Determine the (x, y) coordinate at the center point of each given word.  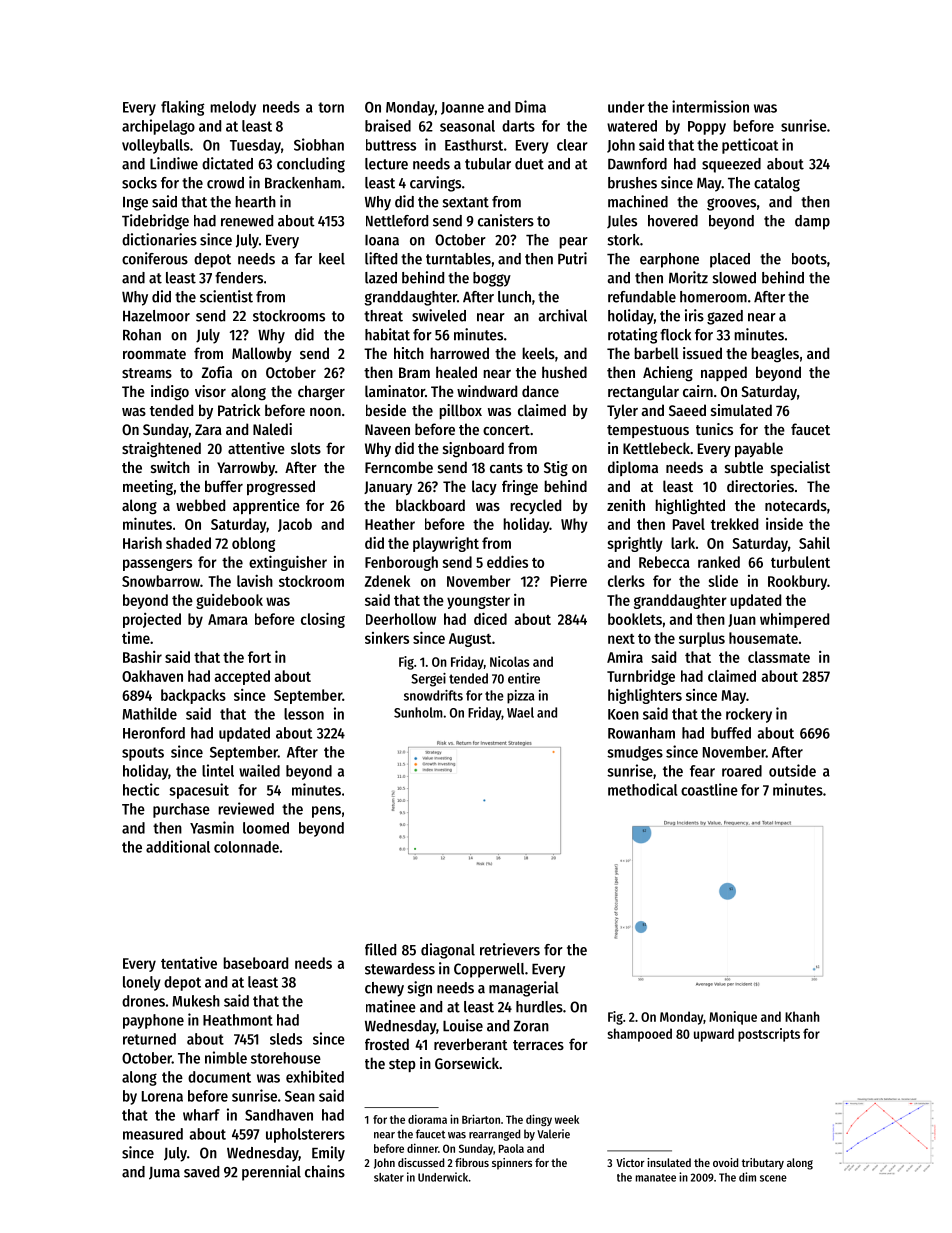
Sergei (428, 680)
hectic (141, 789)
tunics (714, 429)
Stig (556, 469)
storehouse (286, 1058)
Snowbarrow (161, 581)
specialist (800, 468)
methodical (642, 789)
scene (773, 1178)
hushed (564, 372)
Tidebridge (155, 222)
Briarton (481, 1119)
